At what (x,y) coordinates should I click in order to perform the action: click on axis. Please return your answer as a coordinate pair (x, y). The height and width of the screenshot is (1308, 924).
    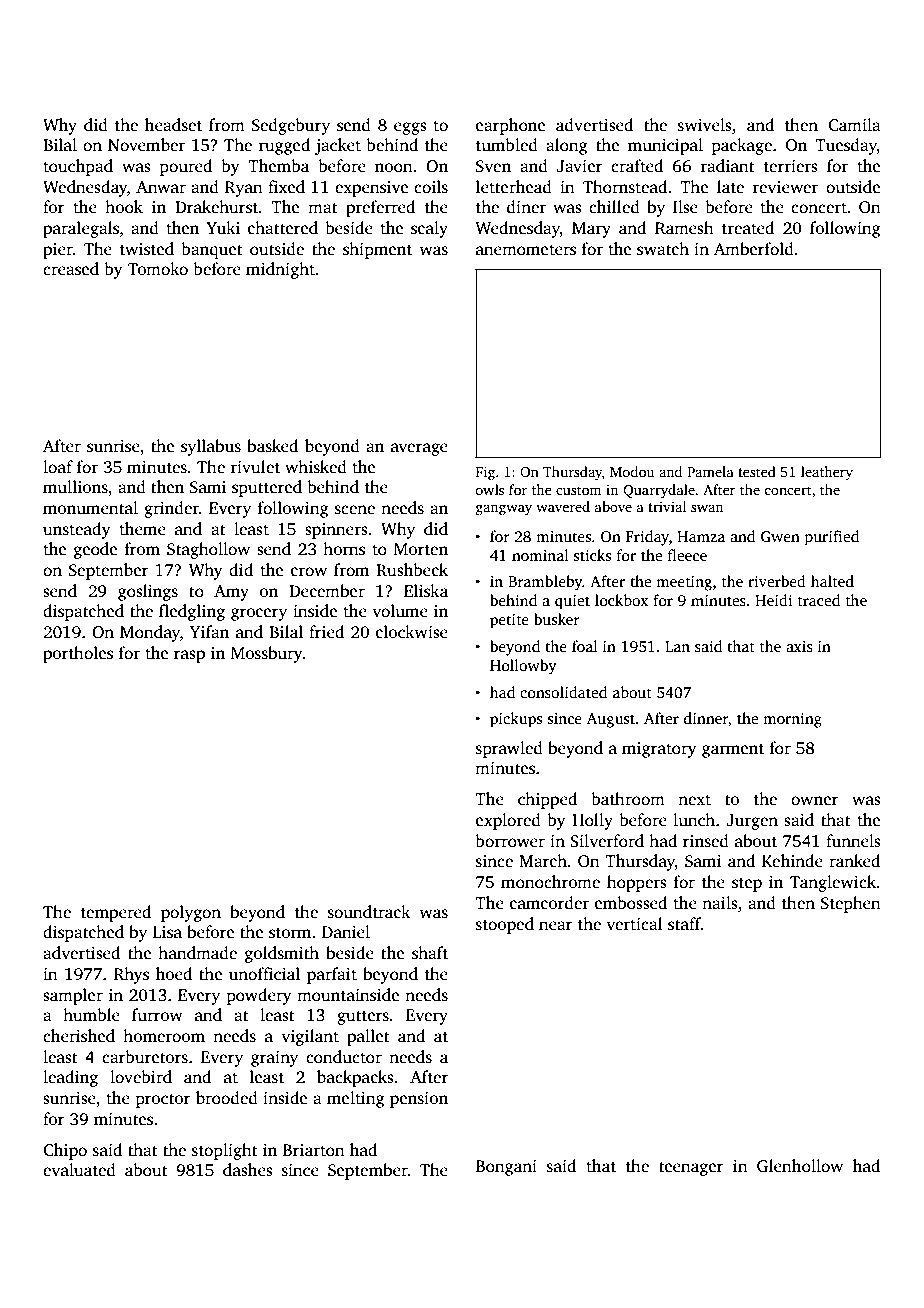
    Looking at the image, I should click on (799, 647).
